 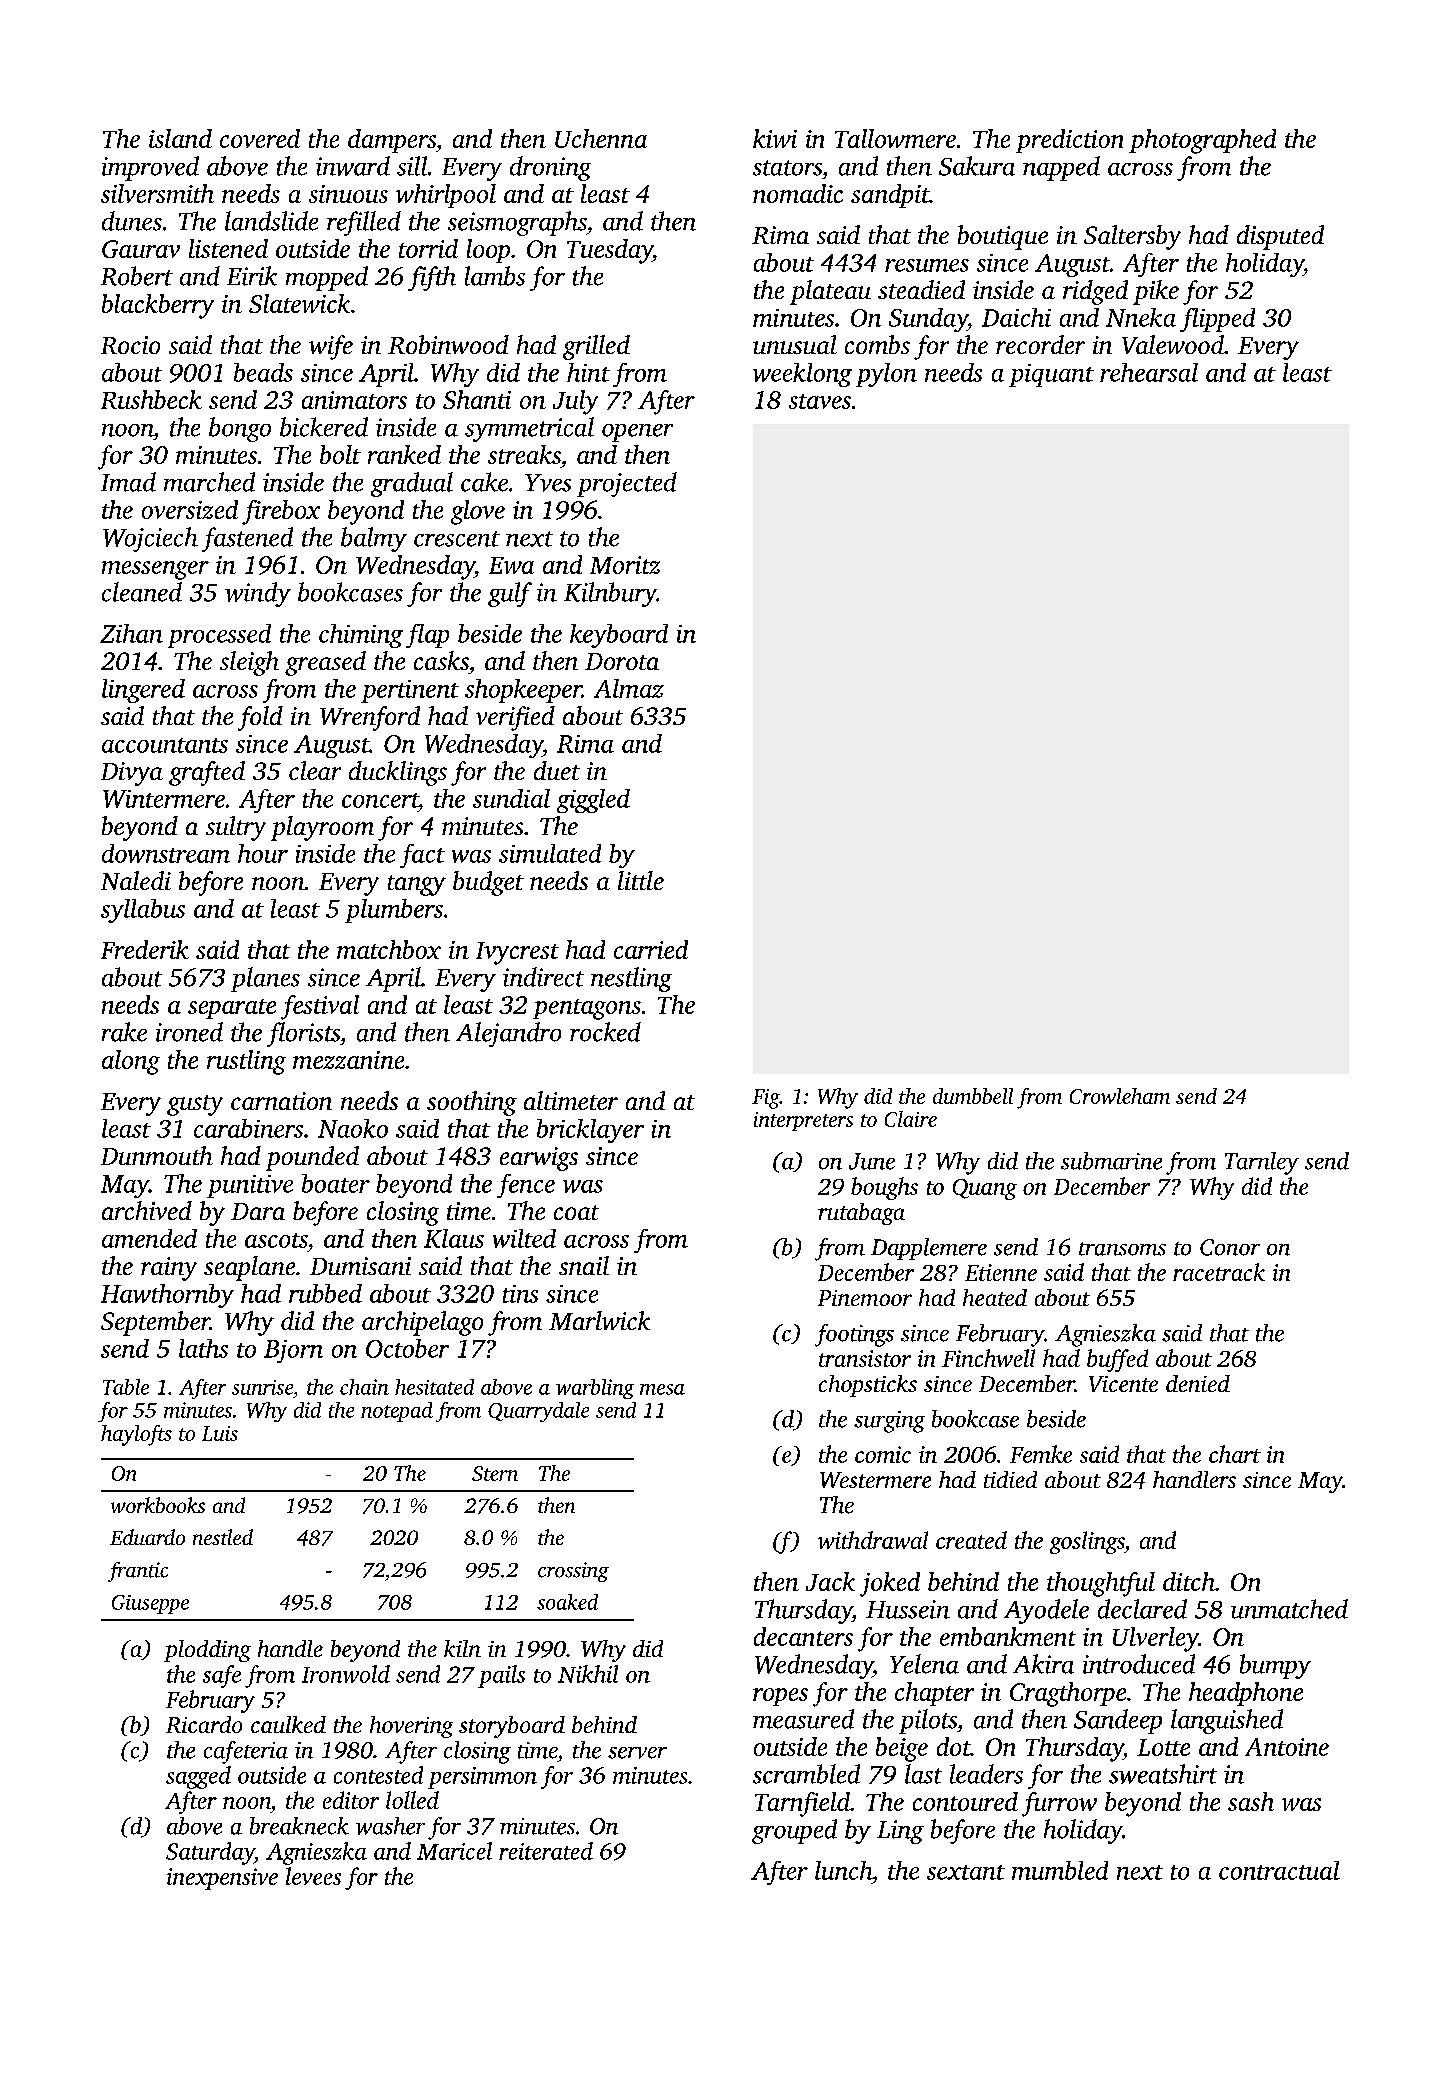 What do you see at coordinates (263, 372) in the screenshot?
I see `beads` at bounding box center [263, 372].
